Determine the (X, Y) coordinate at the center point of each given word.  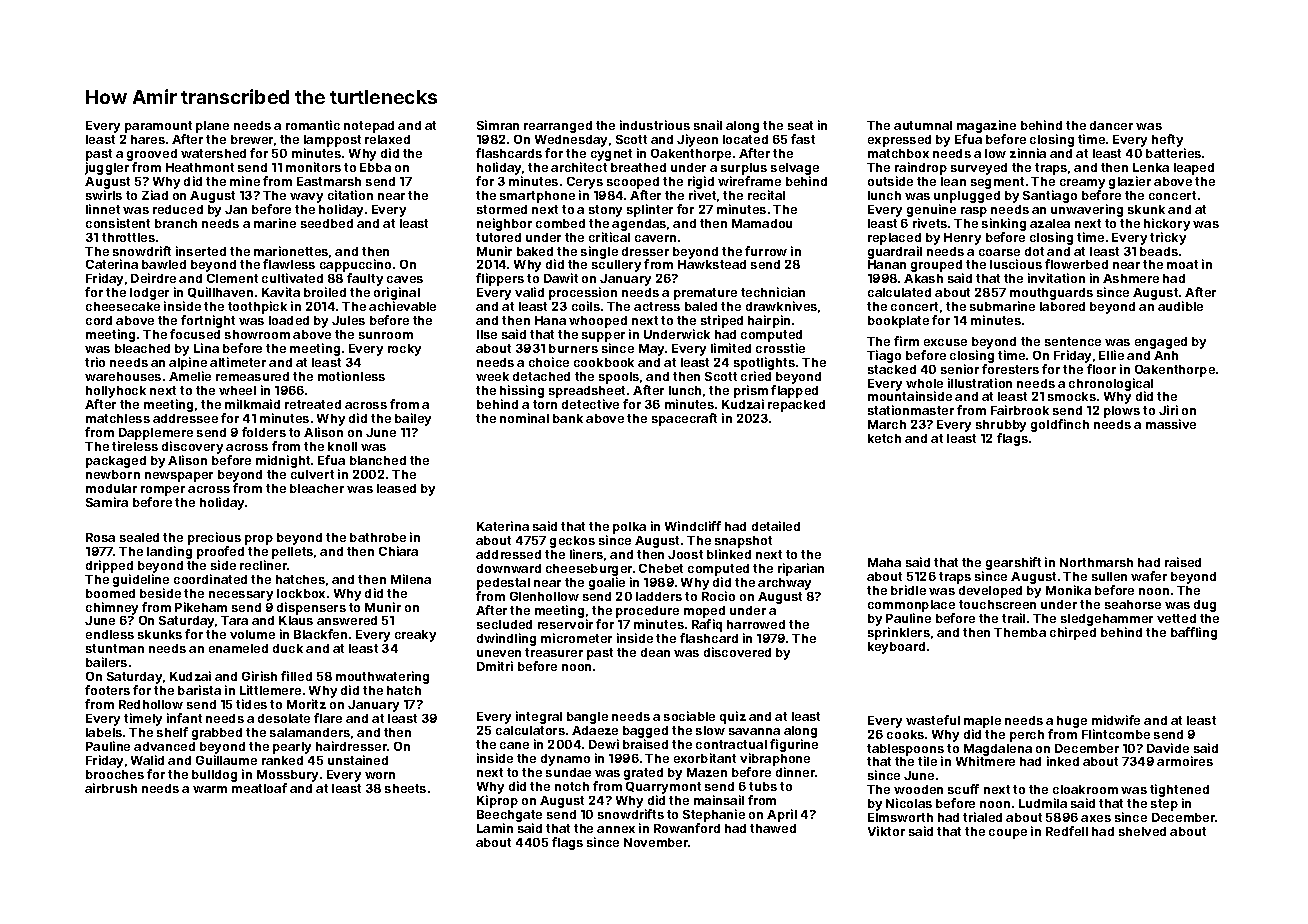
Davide (1168, 748)
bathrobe (378, 537)
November (656, 842)
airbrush (111, 788)
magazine (986, 126)
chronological (1111, 384)
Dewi (604, 744)
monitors (313, 167)
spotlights (764, 363)
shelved (1142, 831)
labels (104, 732)
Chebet (661, 568)
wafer (1149, 576)
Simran (498, 125)
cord (99, 320)
